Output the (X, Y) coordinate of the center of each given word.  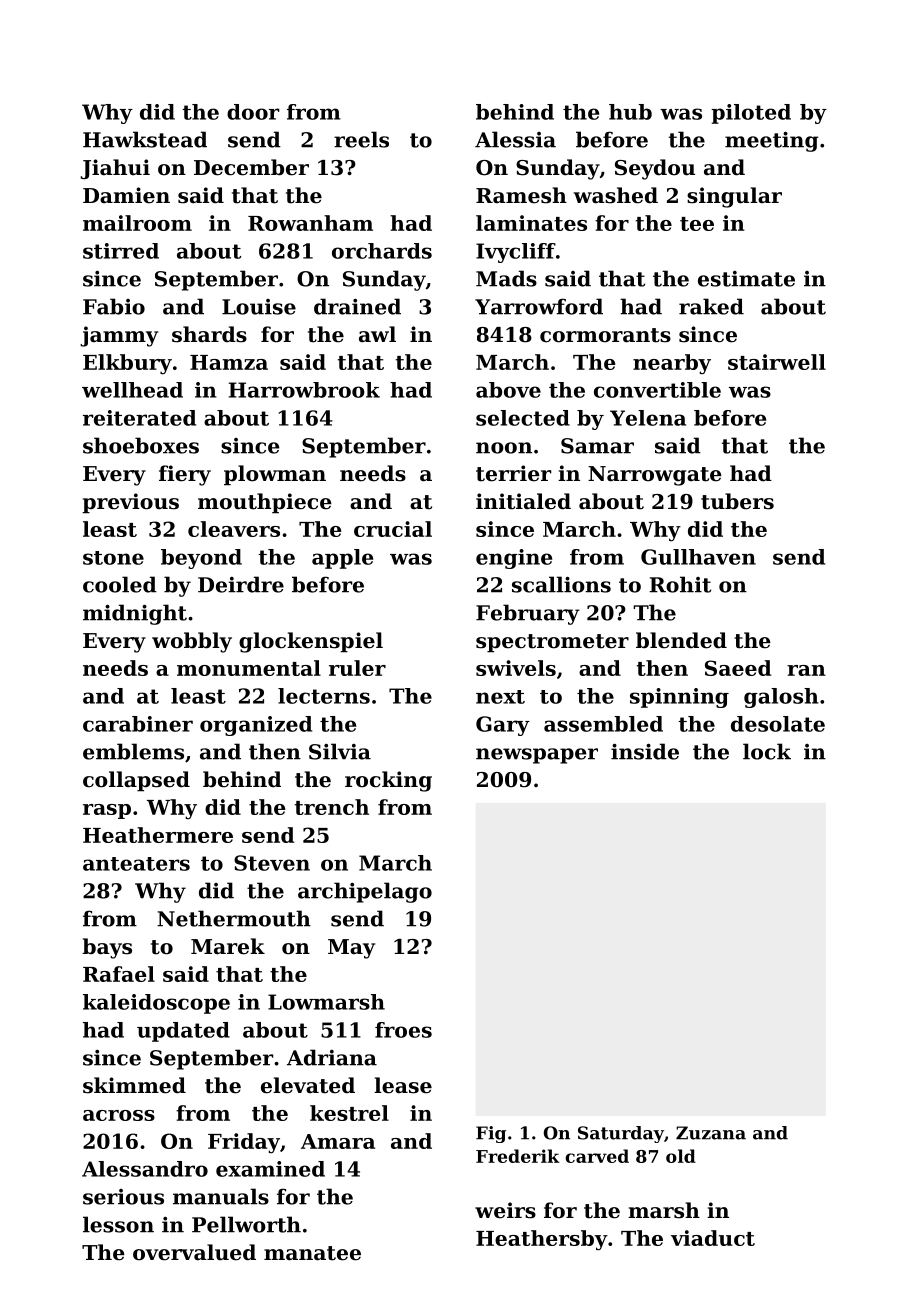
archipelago (365, 892)
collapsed (136, 781)
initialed (523, 501)
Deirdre (241, 584)
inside (645, 751)
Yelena (648, 418)
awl (377, 334)
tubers (737, 501)
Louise (259, 307)
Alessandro (145, 1169)
